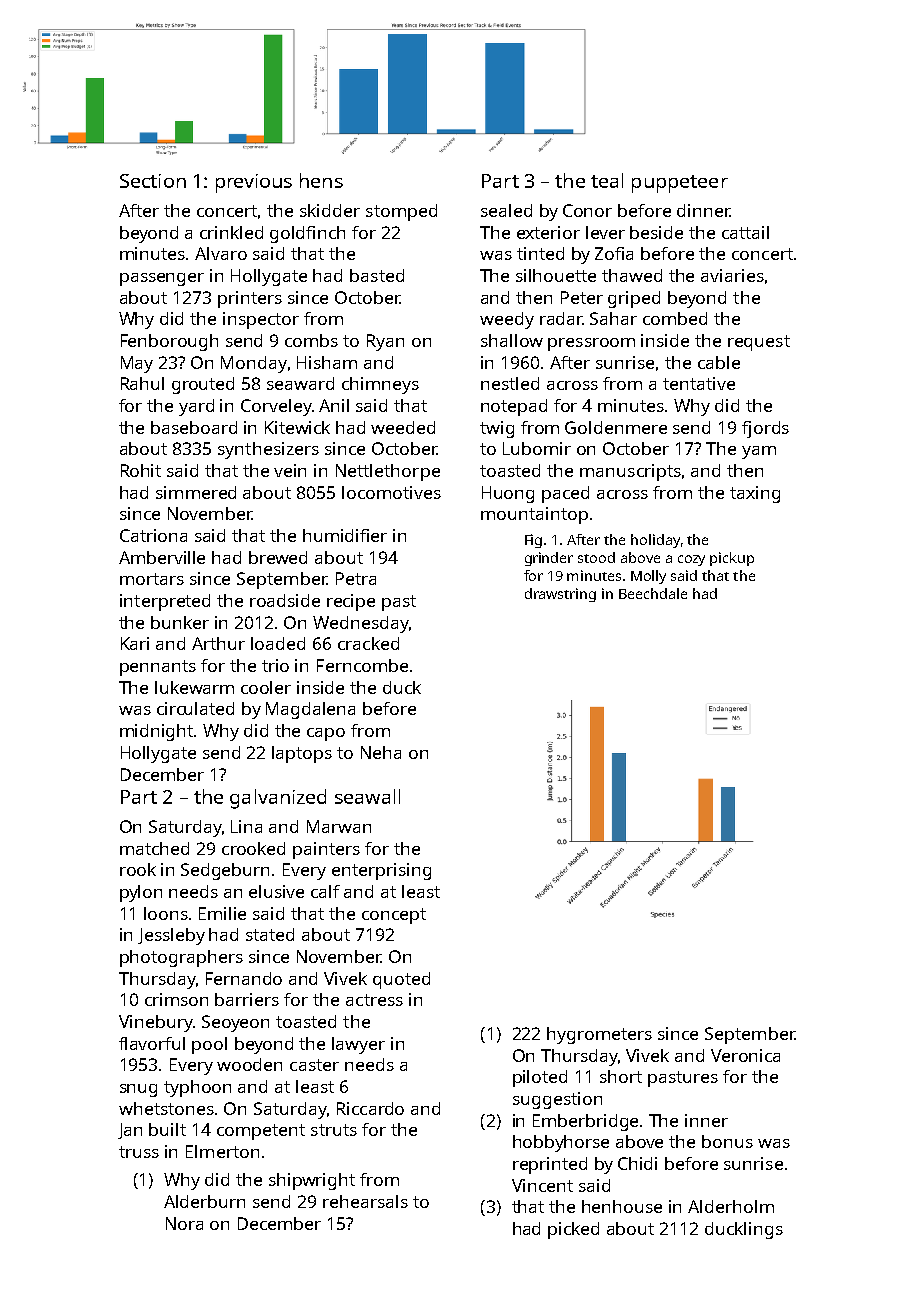  Describe the element at coordinates (719, 362) in the screenshot. I see `cable` at that location.
